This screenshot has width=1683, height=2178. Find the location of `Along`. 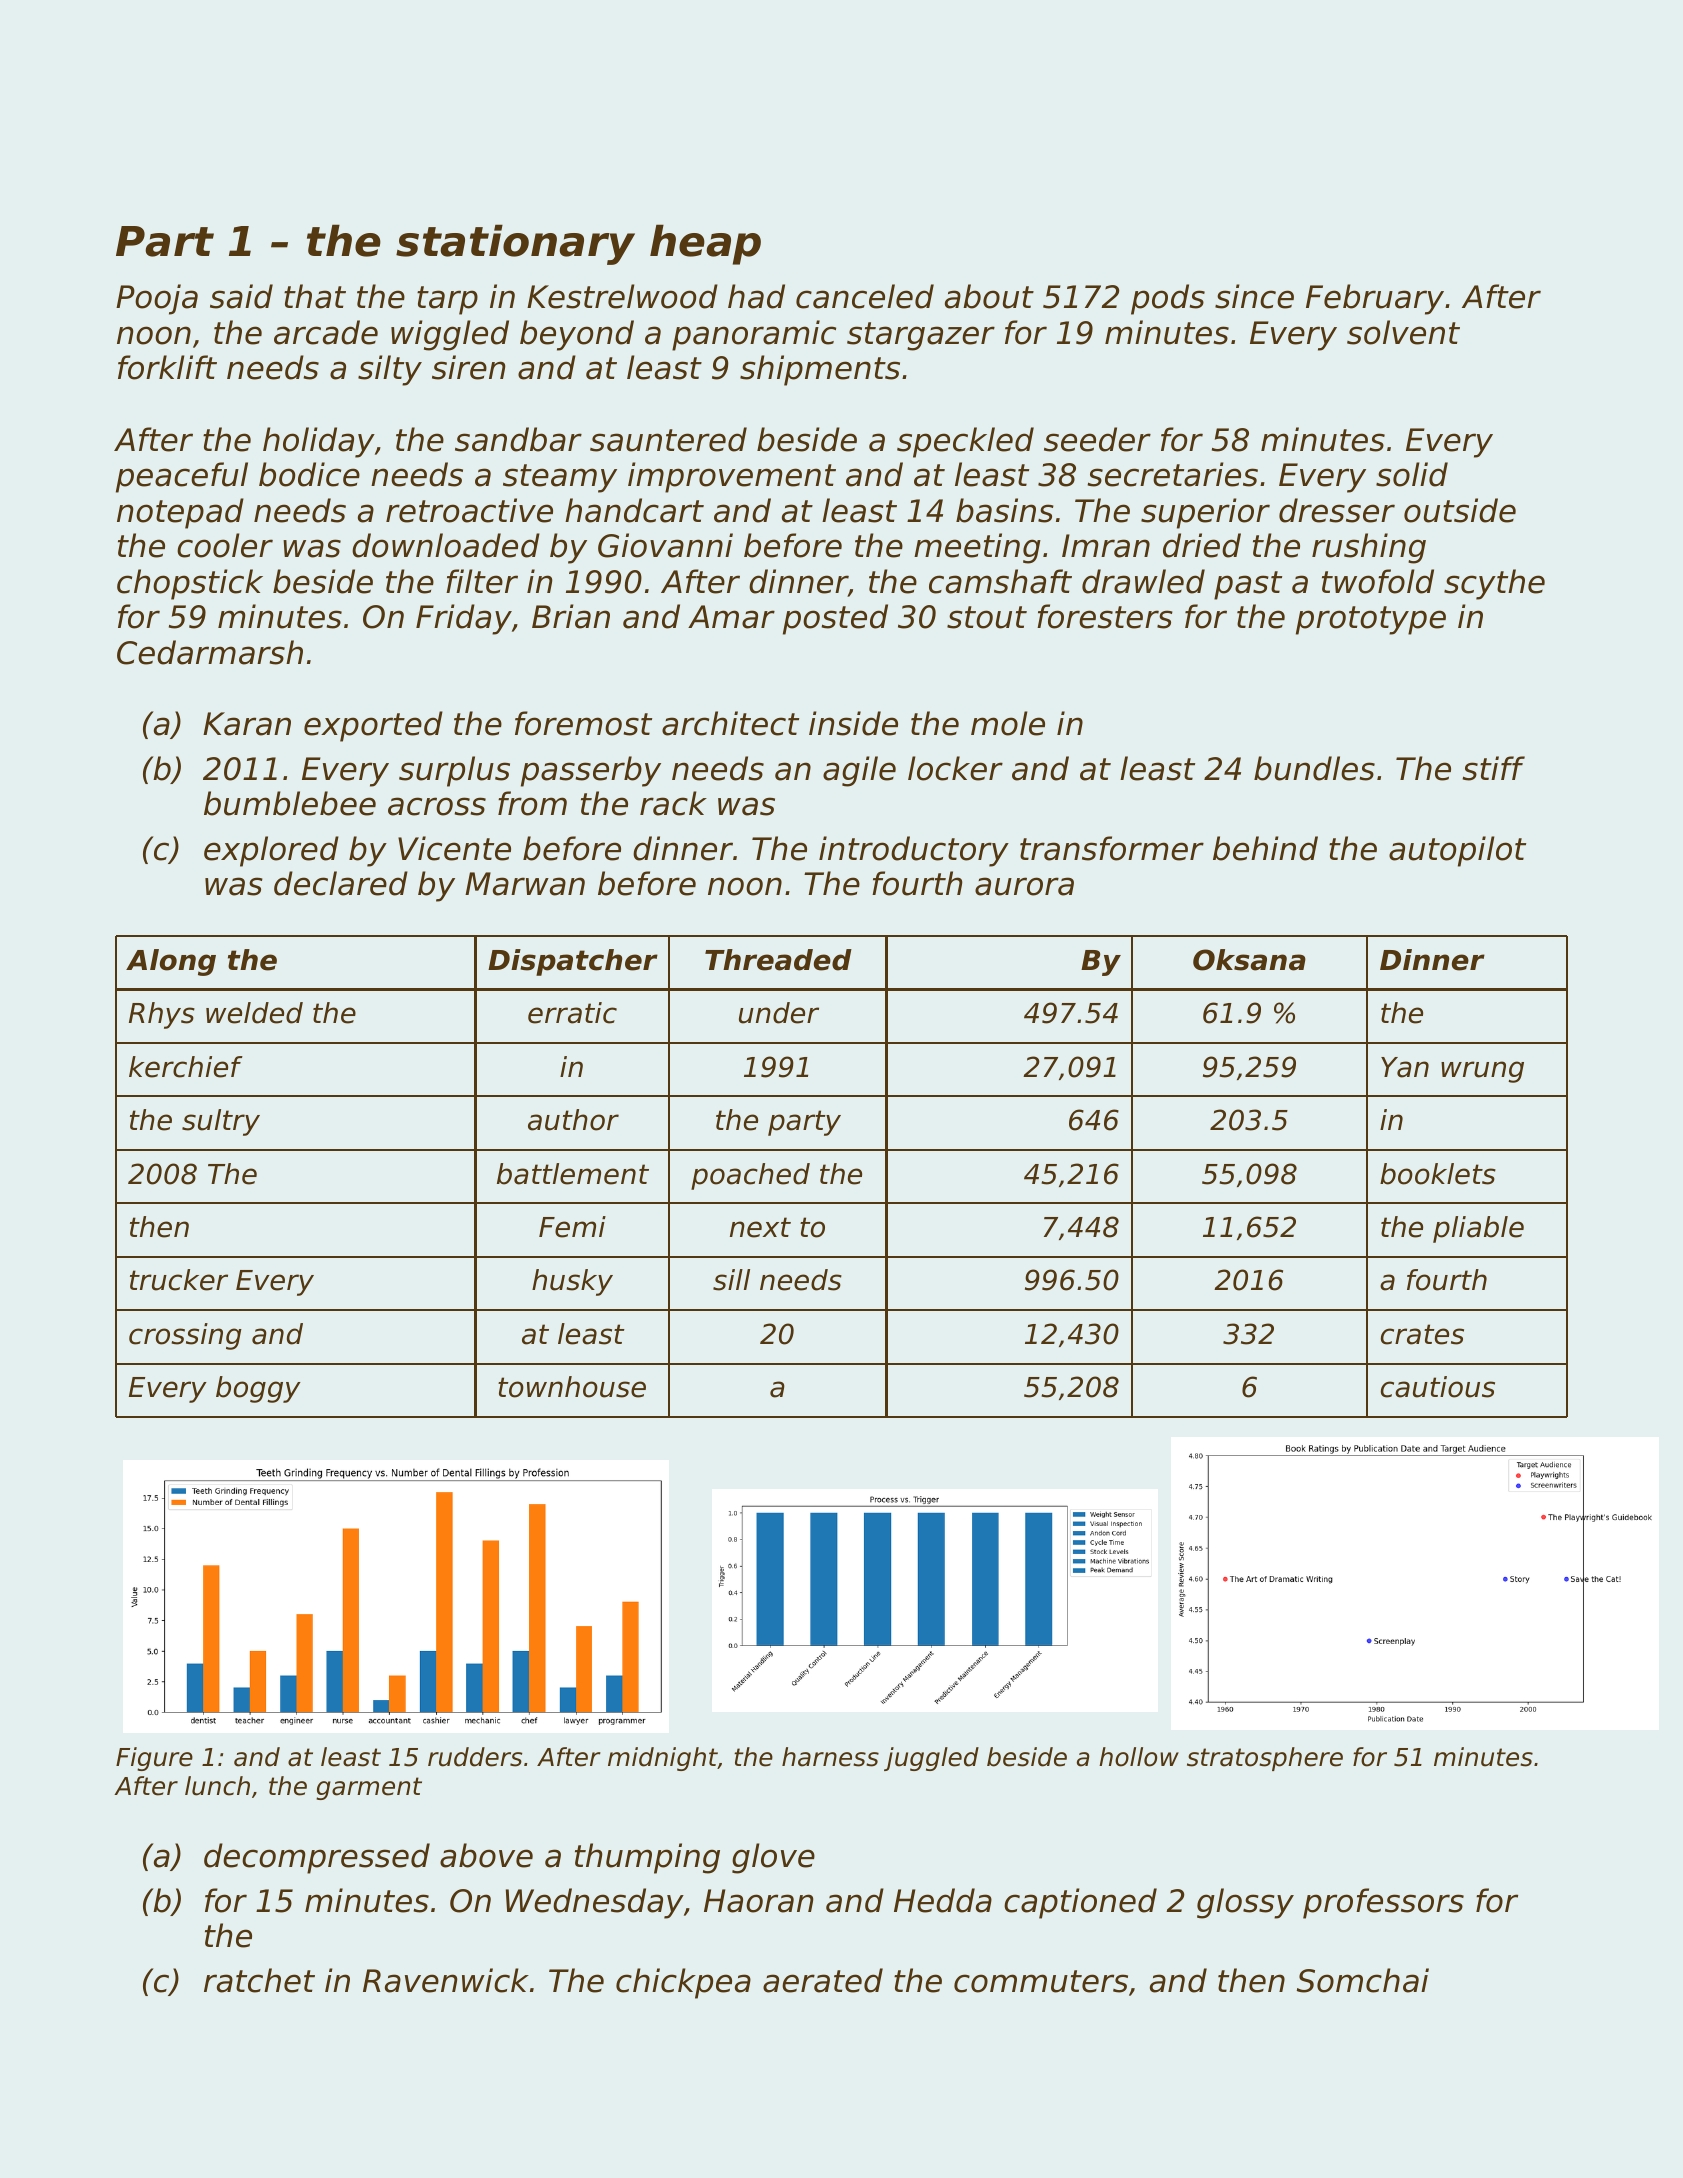

Along is located at coordinates (171, 962).
